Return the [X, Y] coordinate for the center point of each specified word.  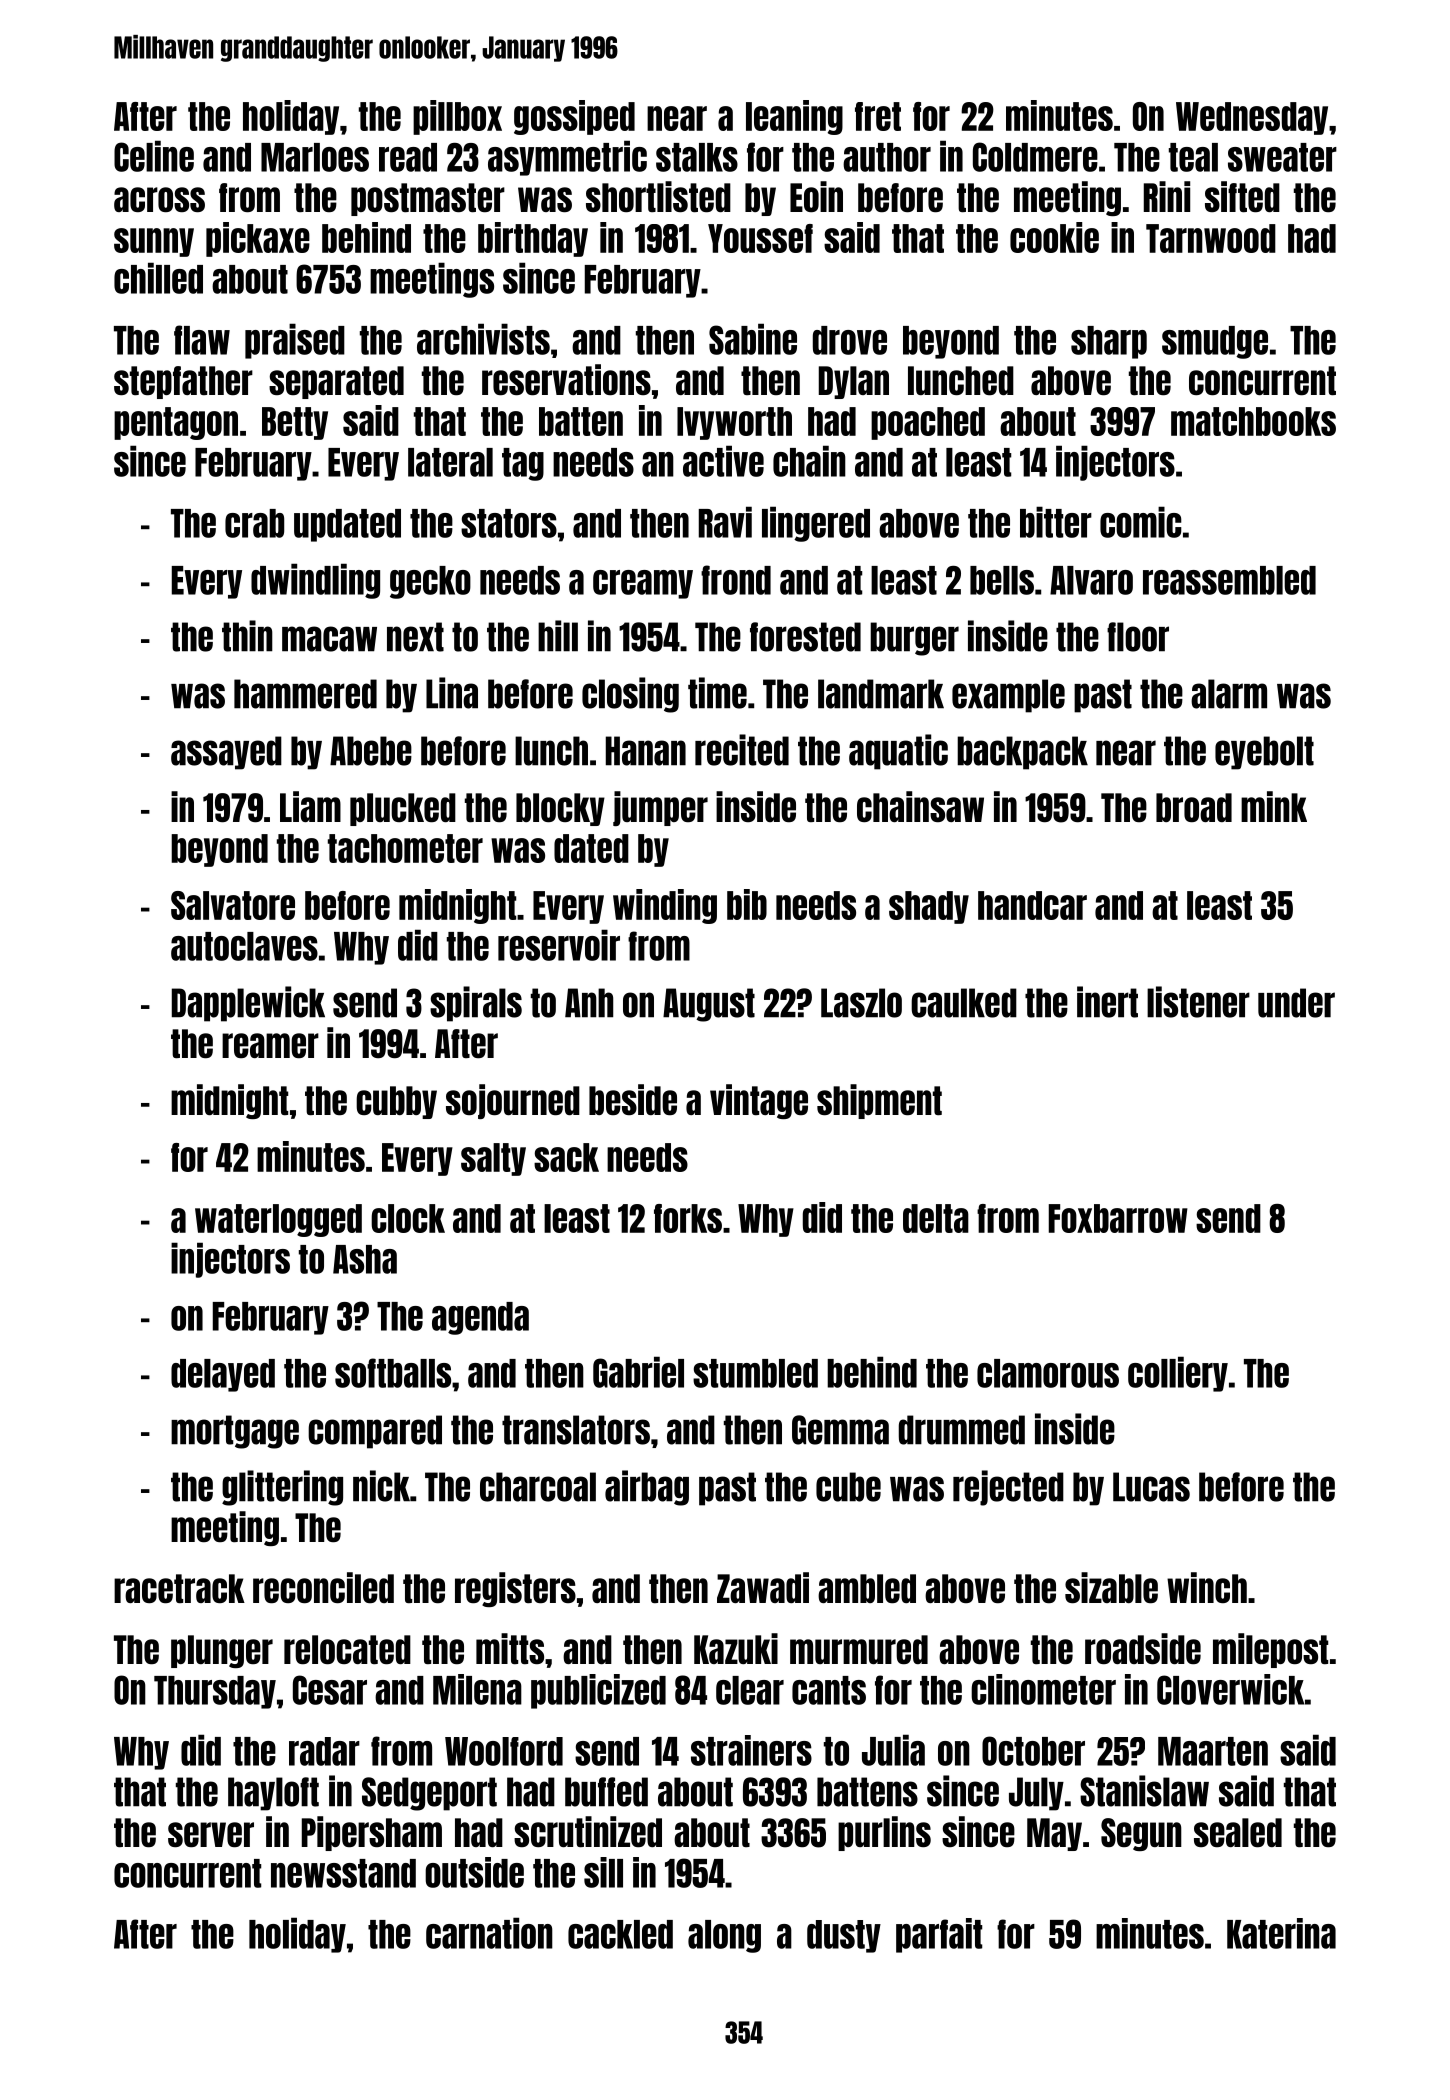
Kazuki [736, 1648]
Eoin [816, 196]
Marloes [315, 157]
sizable [1111, 1588]
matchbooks [1253, 421]
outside [474, 1872]
